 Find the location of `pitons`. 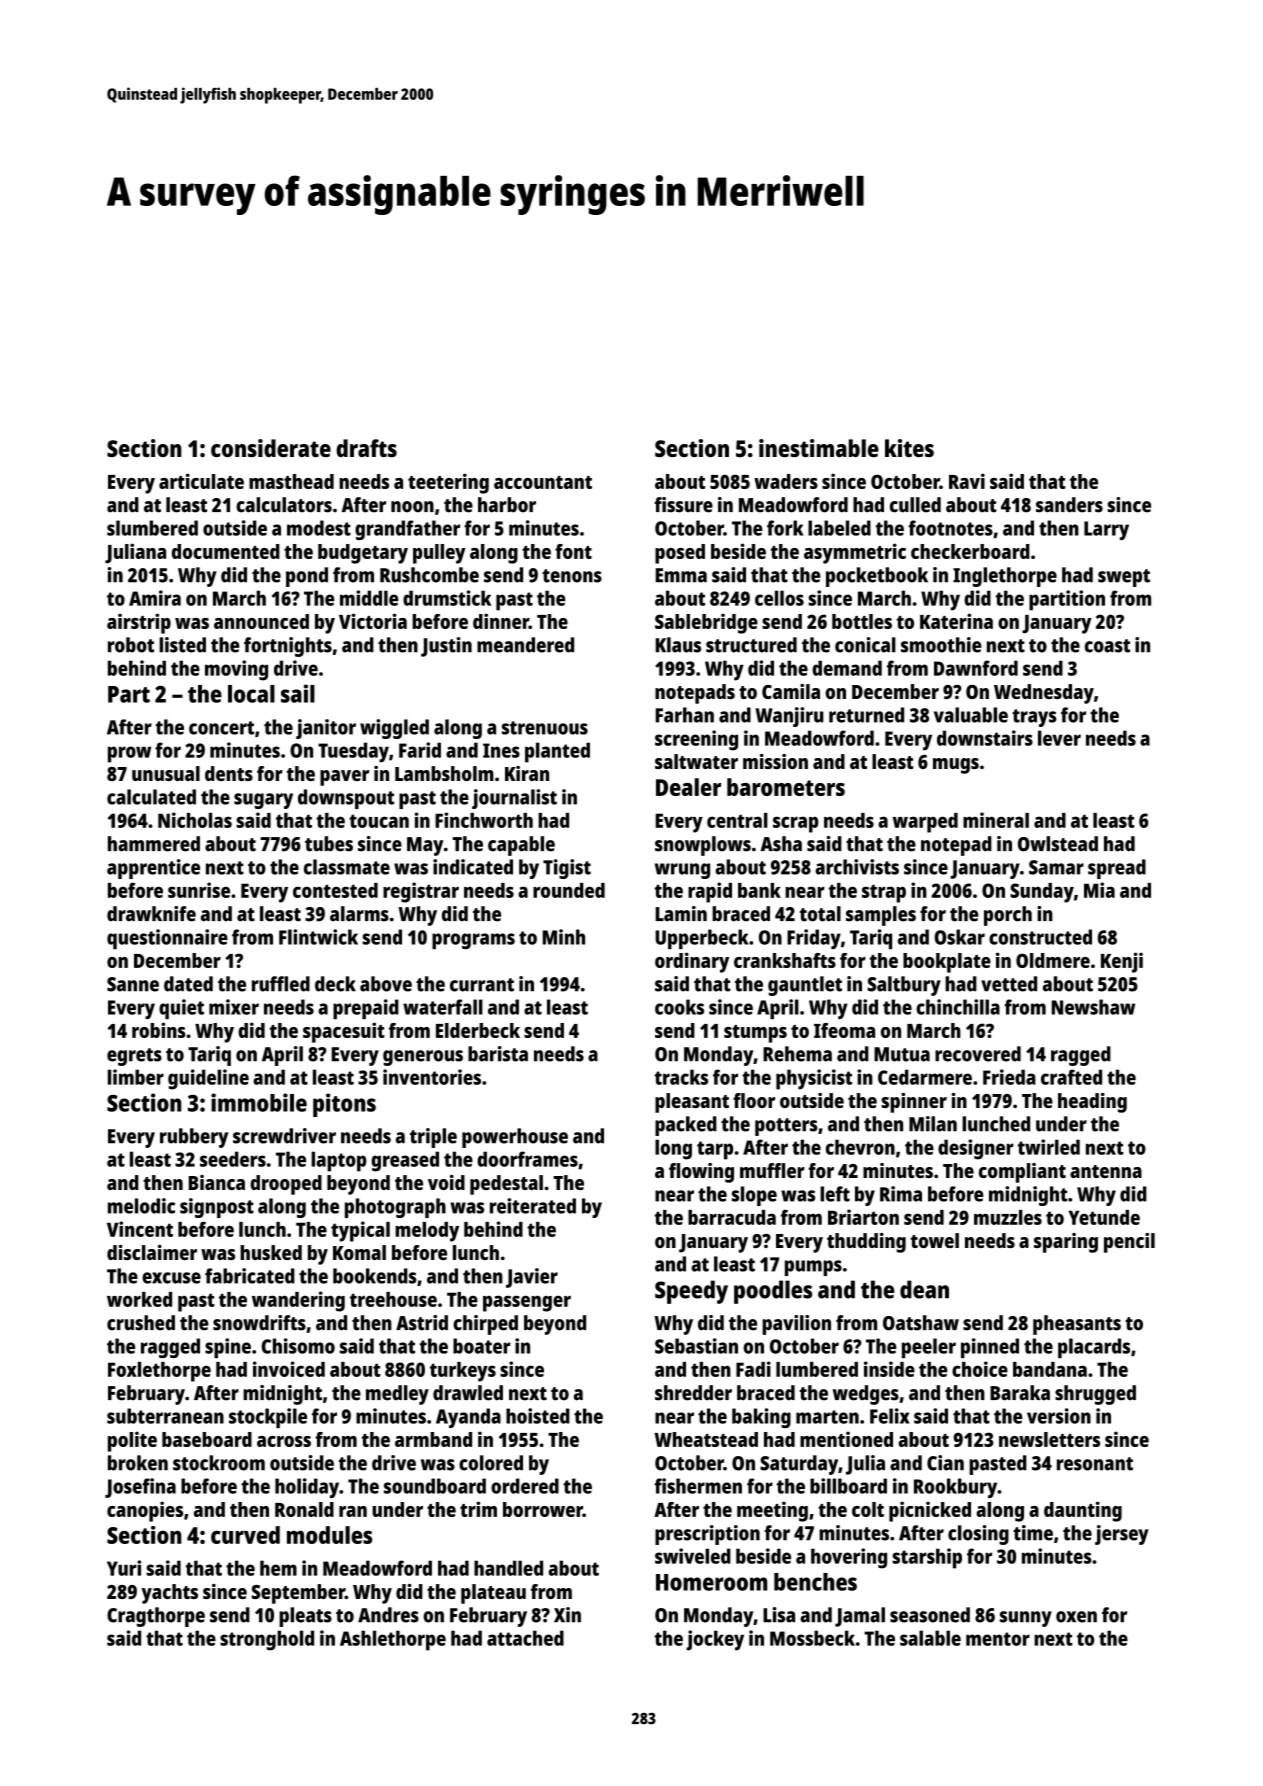

pitons is located at coordinates (344, 1105).
